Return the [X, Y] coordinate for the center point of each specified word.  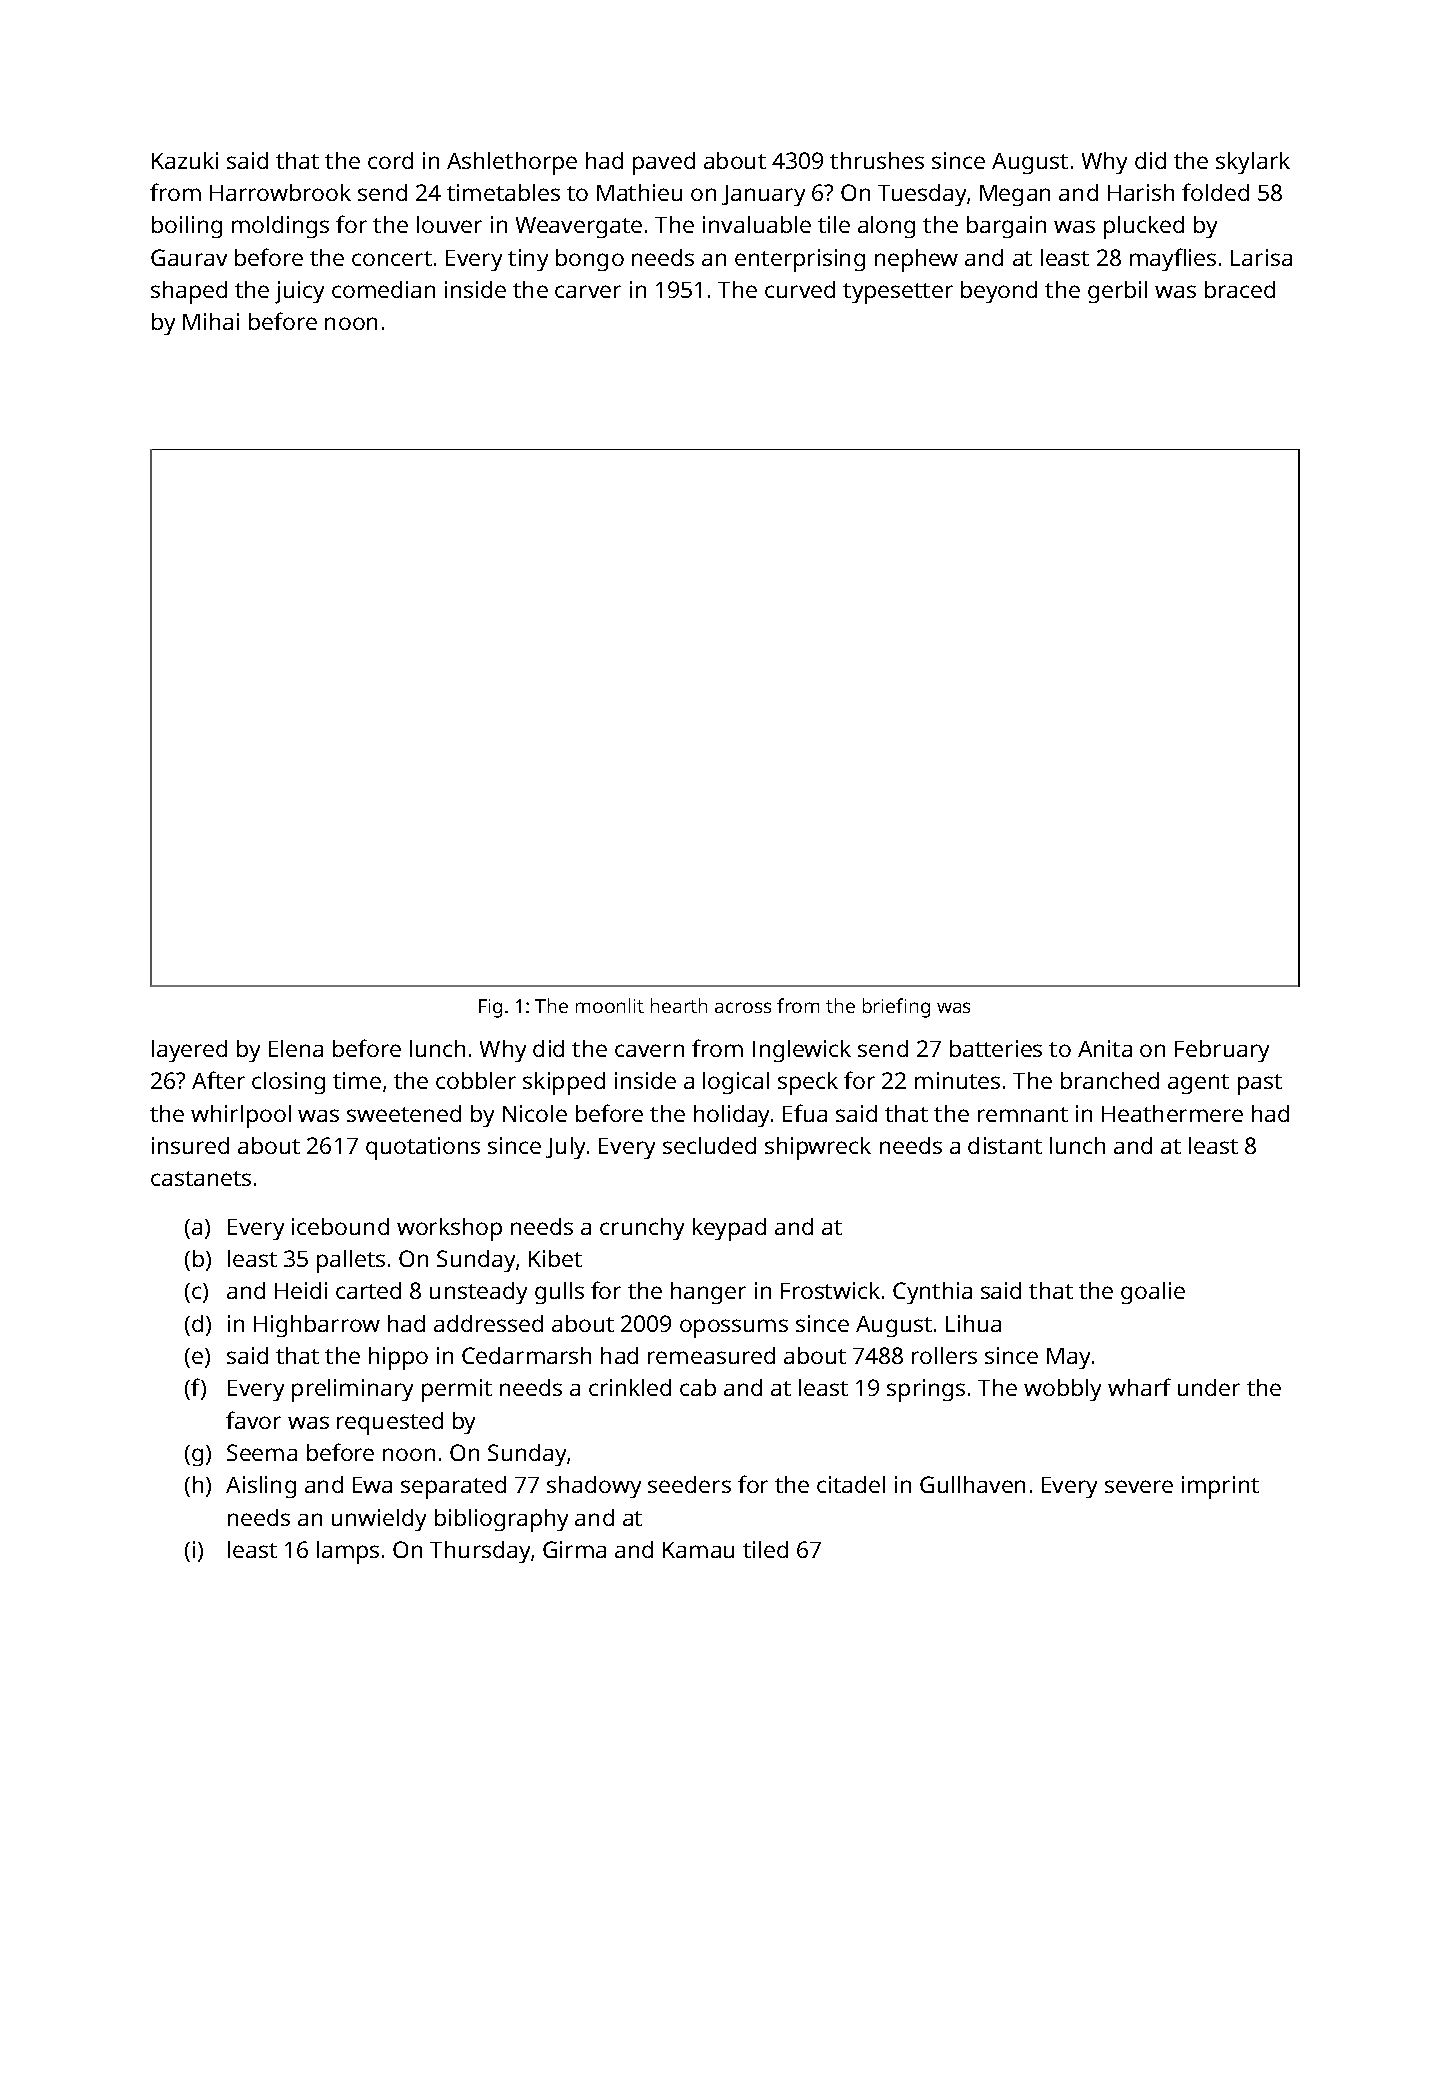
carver [588, 291]
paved [664, 163]
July [565, 1148]
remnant [1023, 1114]
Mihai [211, 321]
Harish [1141, 192]
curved [800, 289]
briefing [896, 1008]
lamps [348, 1552]
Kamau [698, 1550]
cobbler [476, 1080]
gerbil [1117, 292]
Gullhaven [972, 1484]
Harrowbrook [280, 192]
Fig [490, 1008]
